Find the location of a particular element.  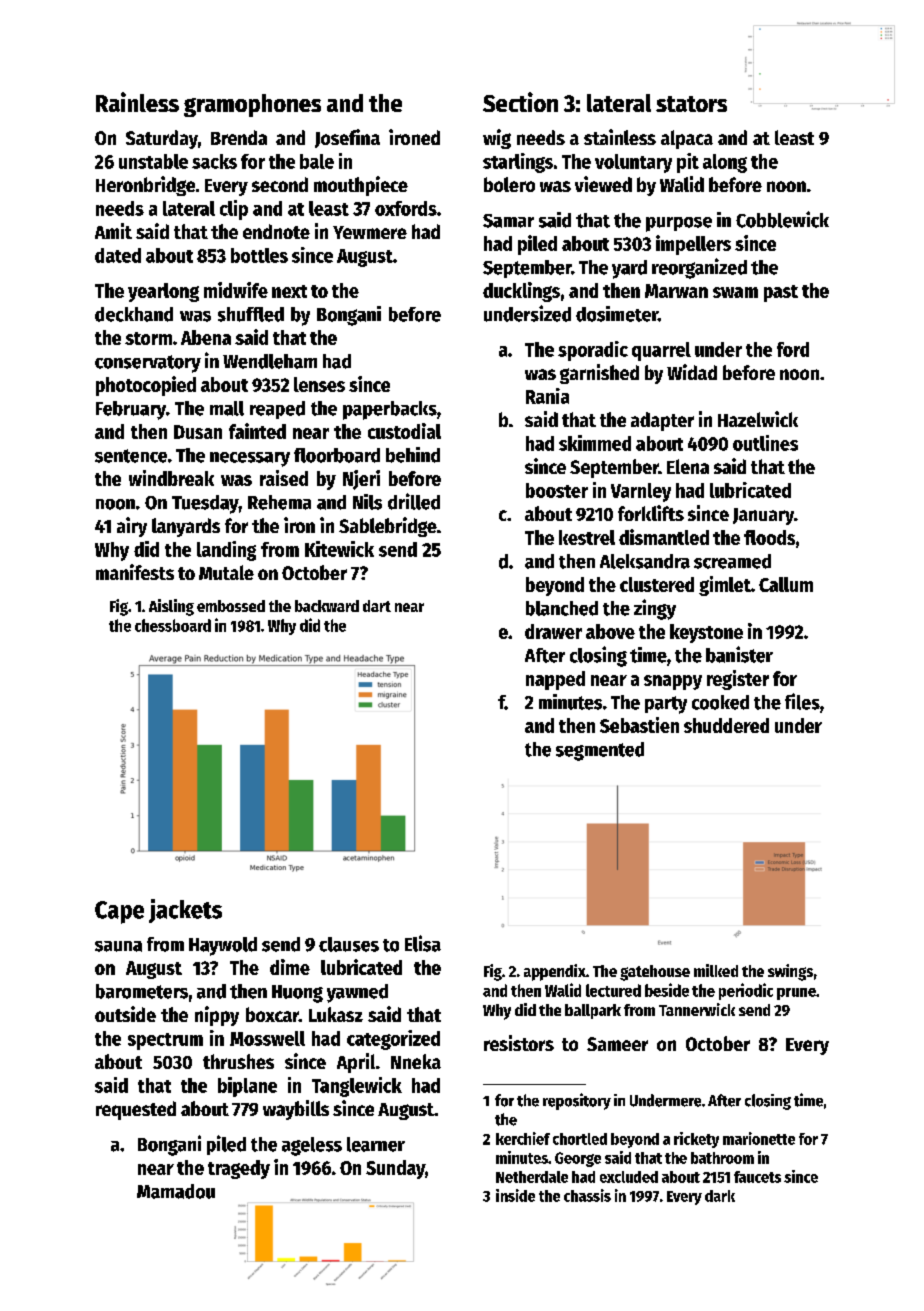

Rainless is located at coordinates (137, 102).
